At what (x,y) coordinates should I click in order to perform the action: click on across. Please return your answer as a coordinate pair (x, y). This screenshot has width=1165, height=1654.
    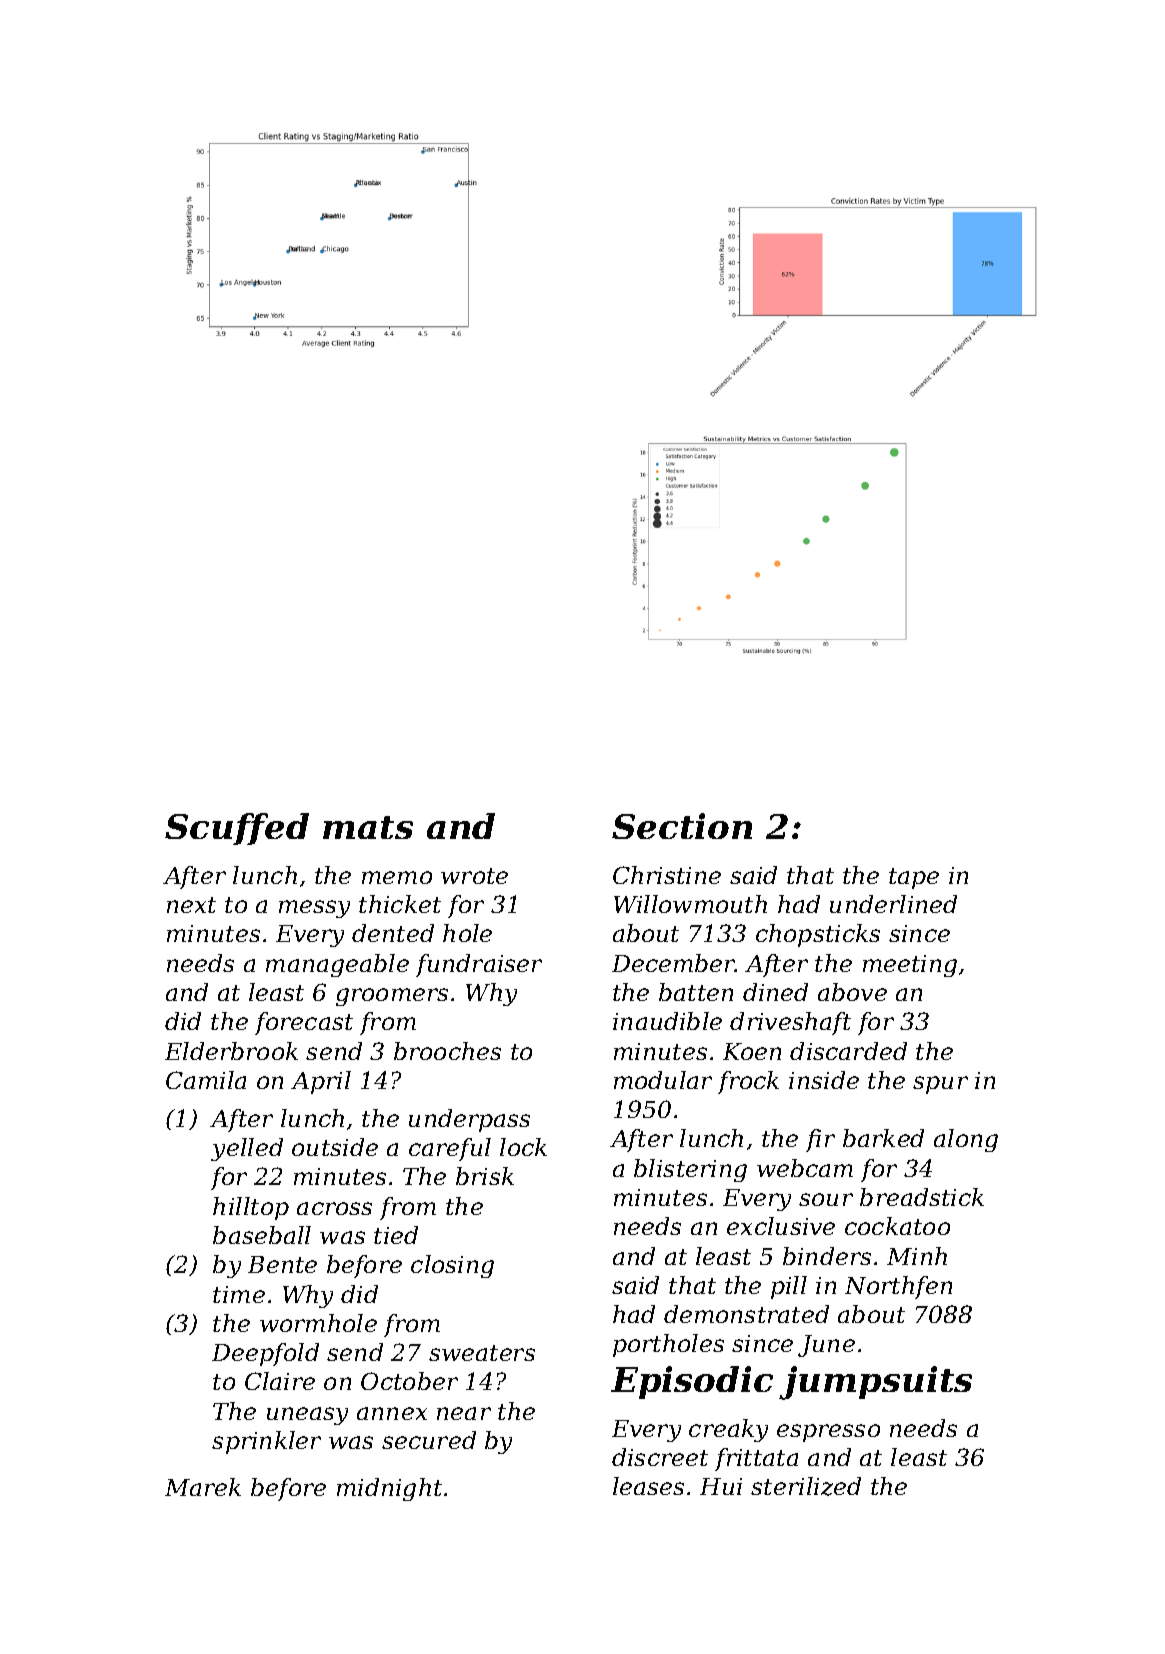
    Looking at the image, I should click on (334, 1208).
